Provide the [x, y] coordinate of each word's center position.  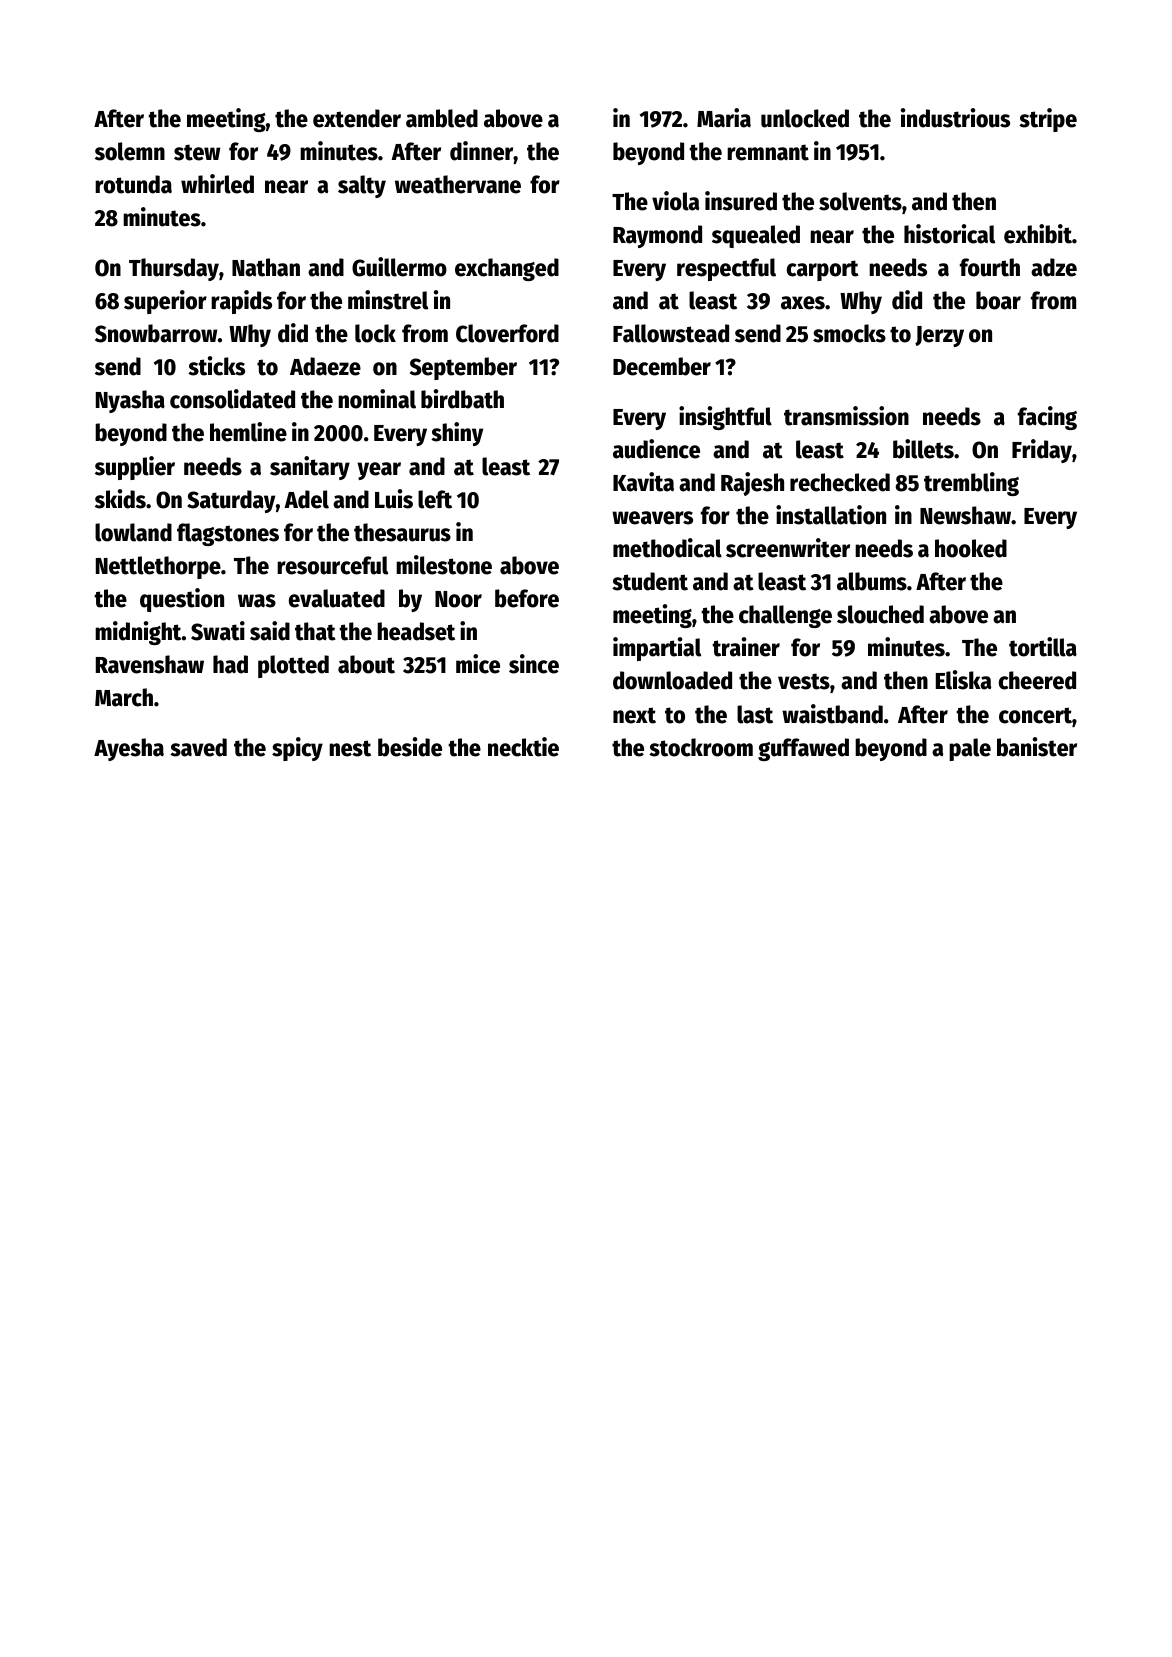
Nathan [266, 267]
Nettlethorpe [158, 567]
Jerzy [939, 336]
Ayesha [129, 749]
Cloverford [507, 333]
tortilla [1043, 647]
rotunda [133, 184]
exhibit [1038, 234]
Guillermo [399, 267]
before [527, 598]
